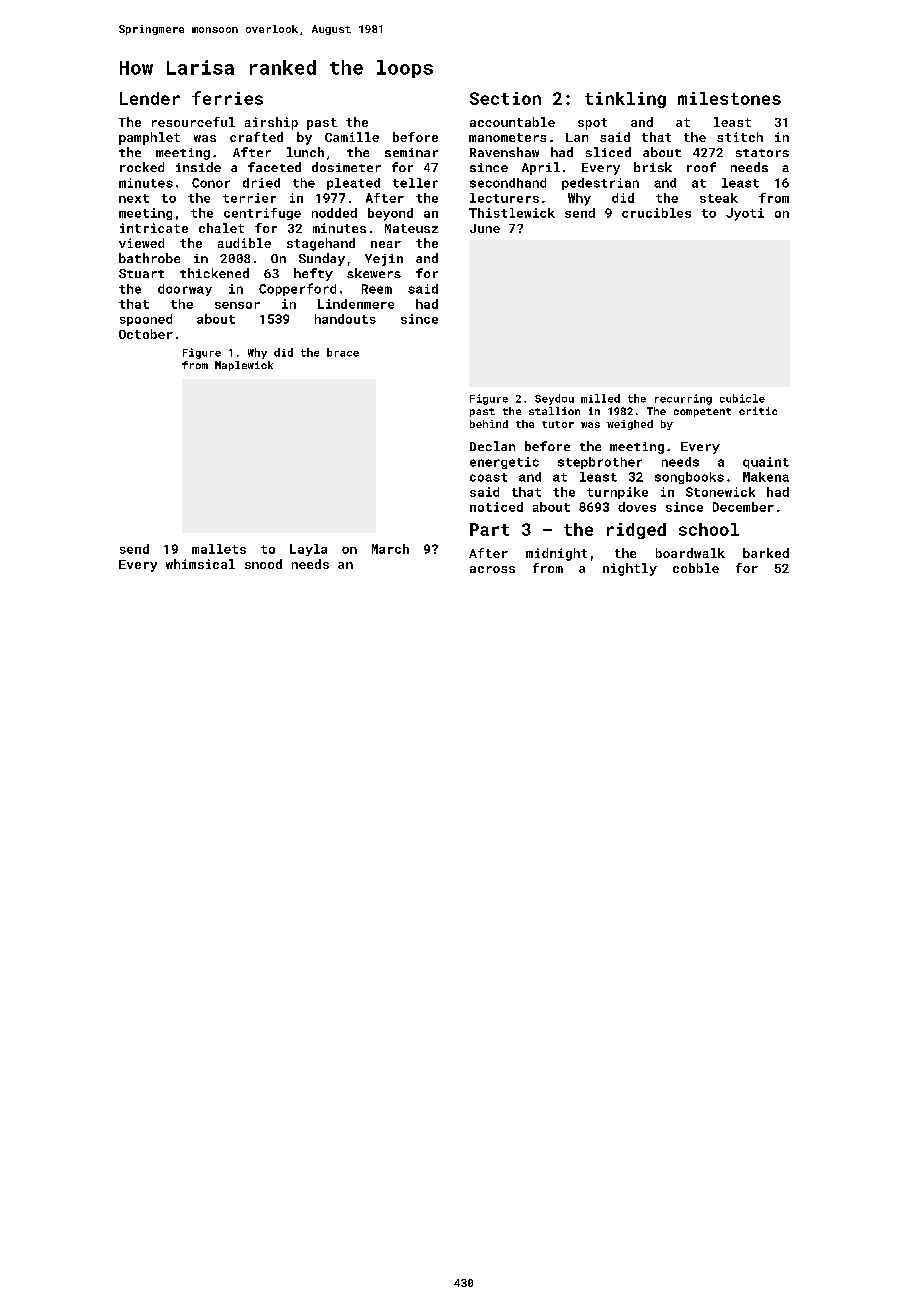  Describe the element at coordinates (488, 477) in the image. I see `coast` at that location.
